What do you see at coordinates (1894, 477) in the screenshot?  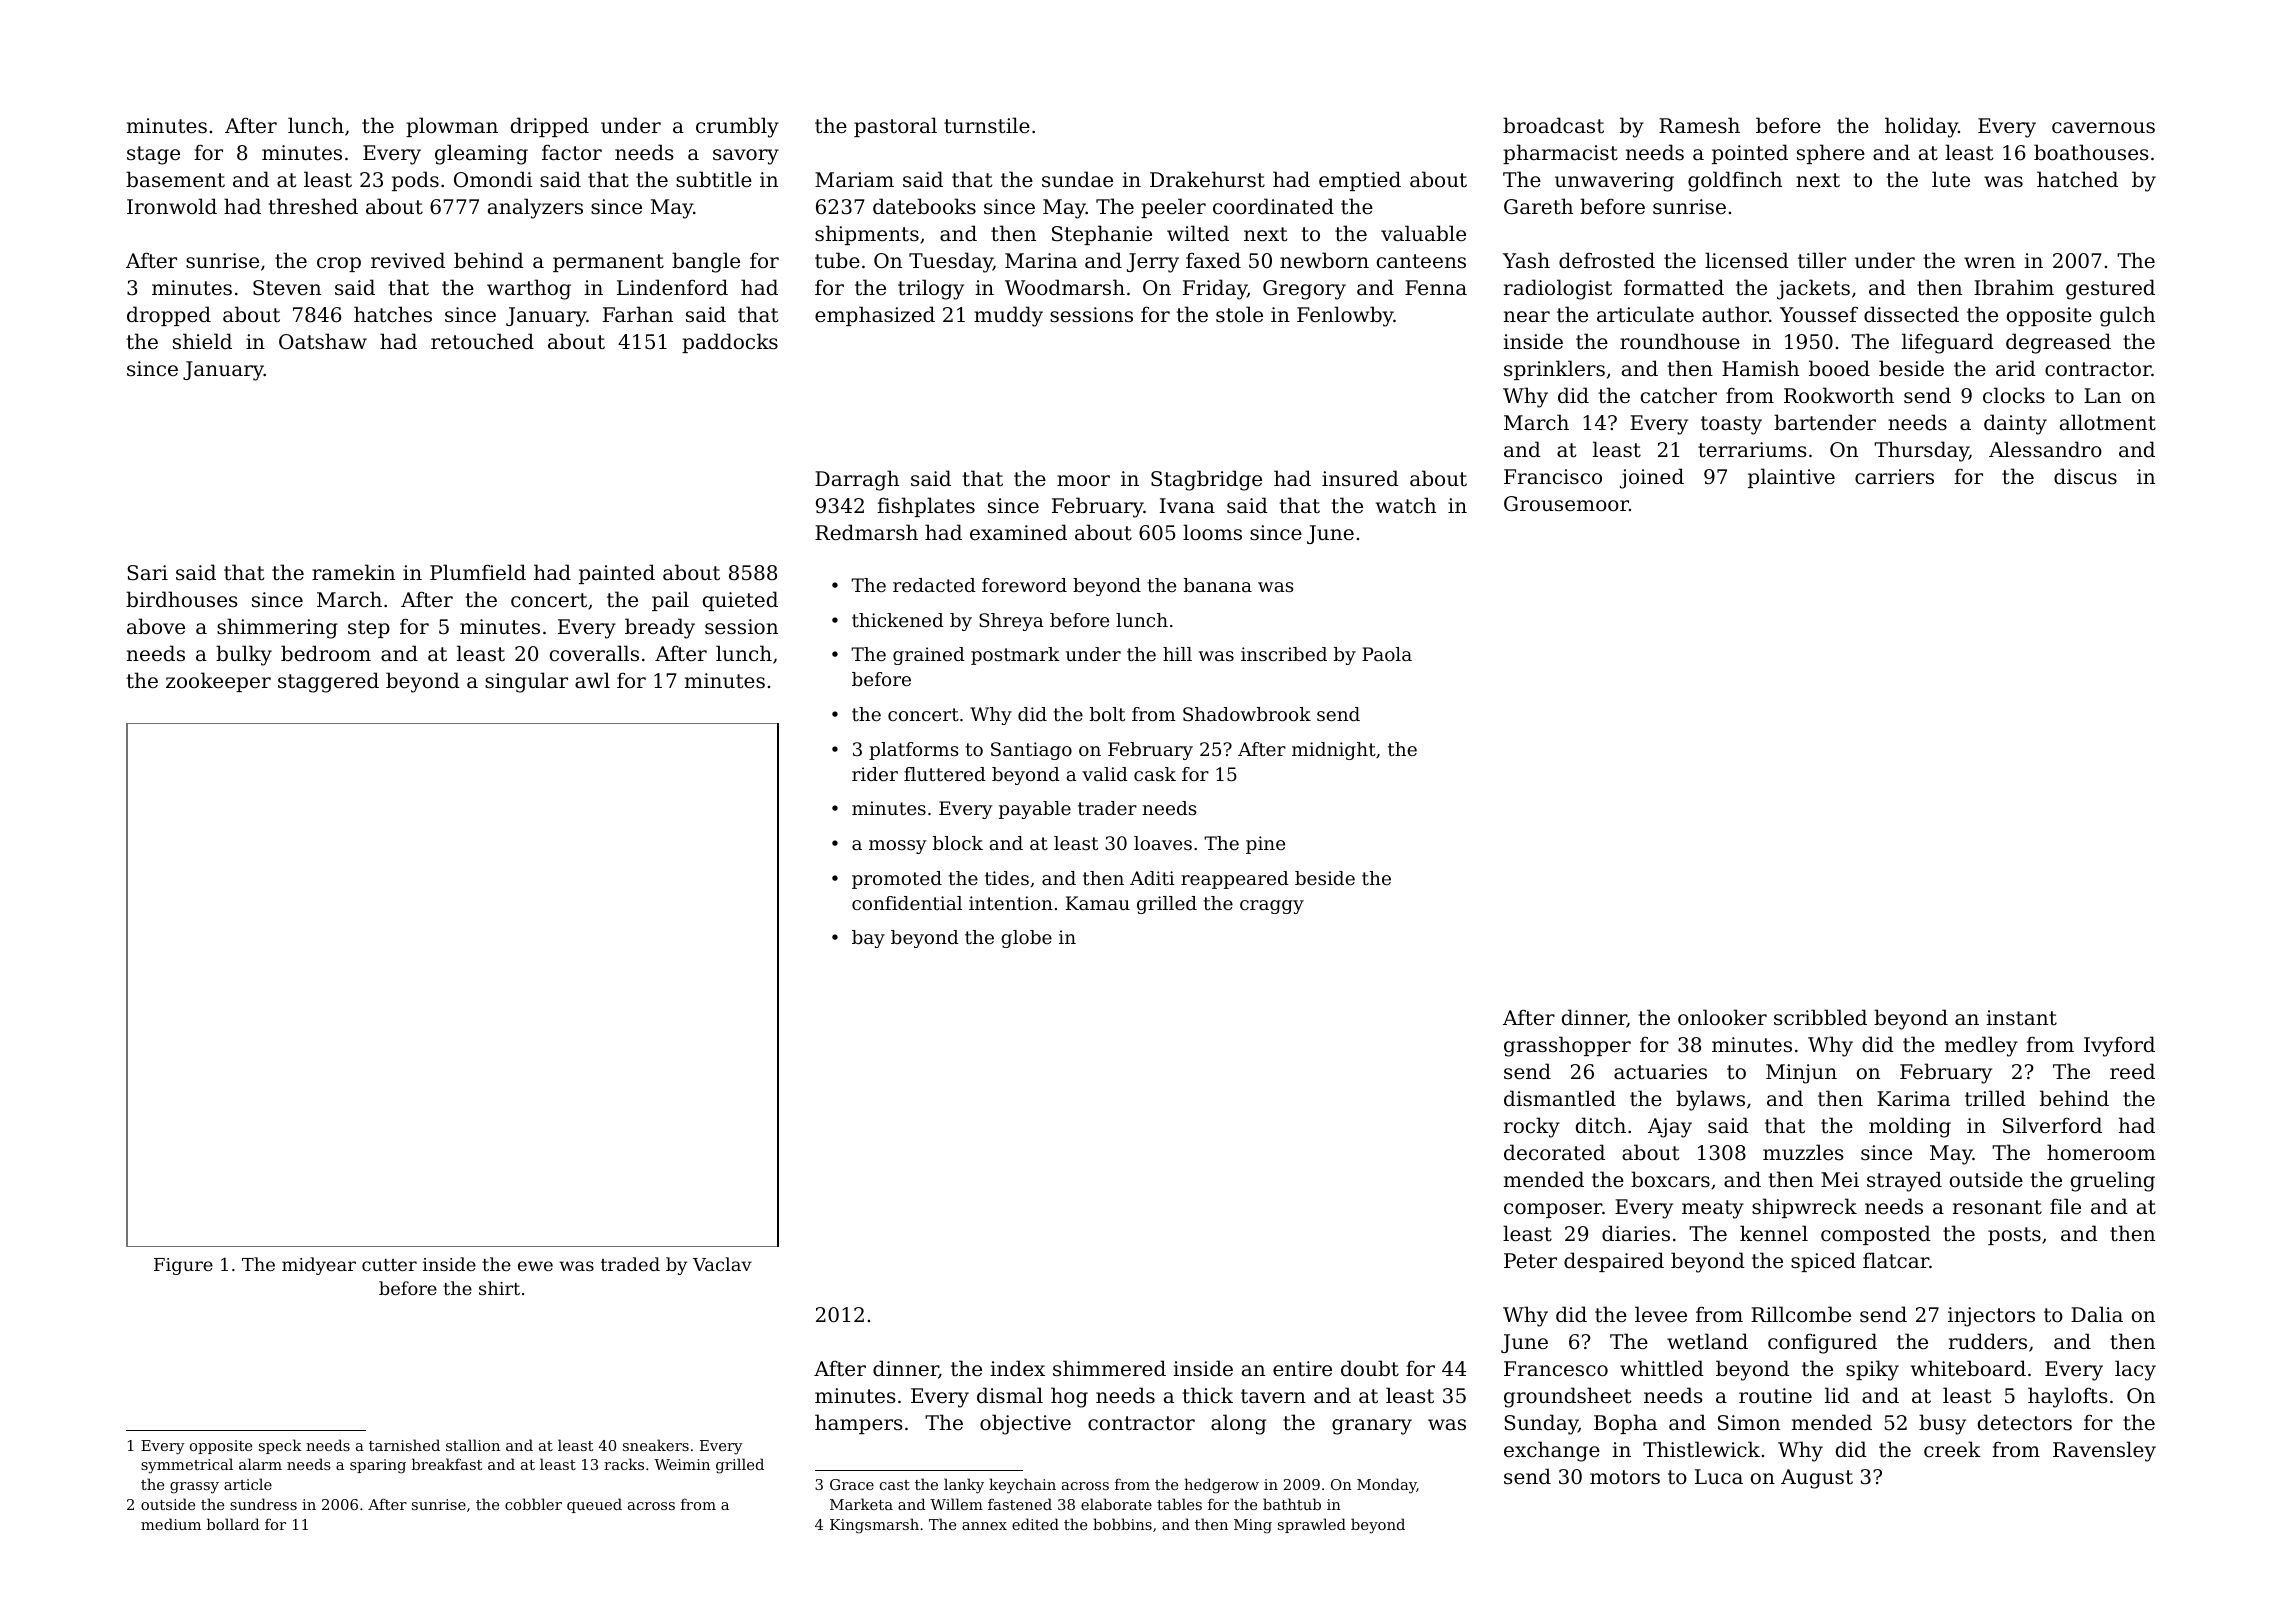 I see `carriers` at bounding box center [1894, 477].
